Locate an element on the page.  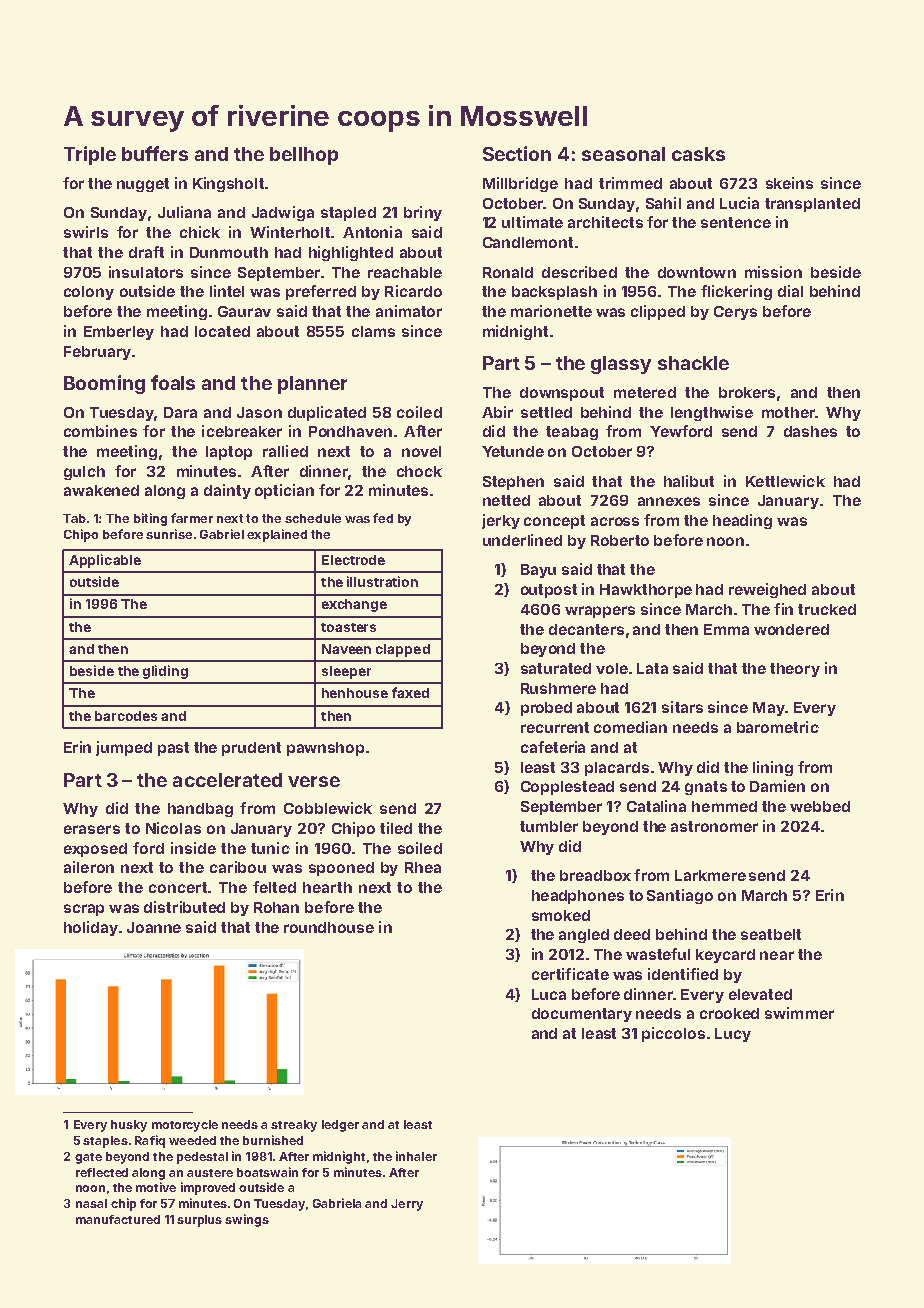
Juliana is located at coordinates (184, 212).
